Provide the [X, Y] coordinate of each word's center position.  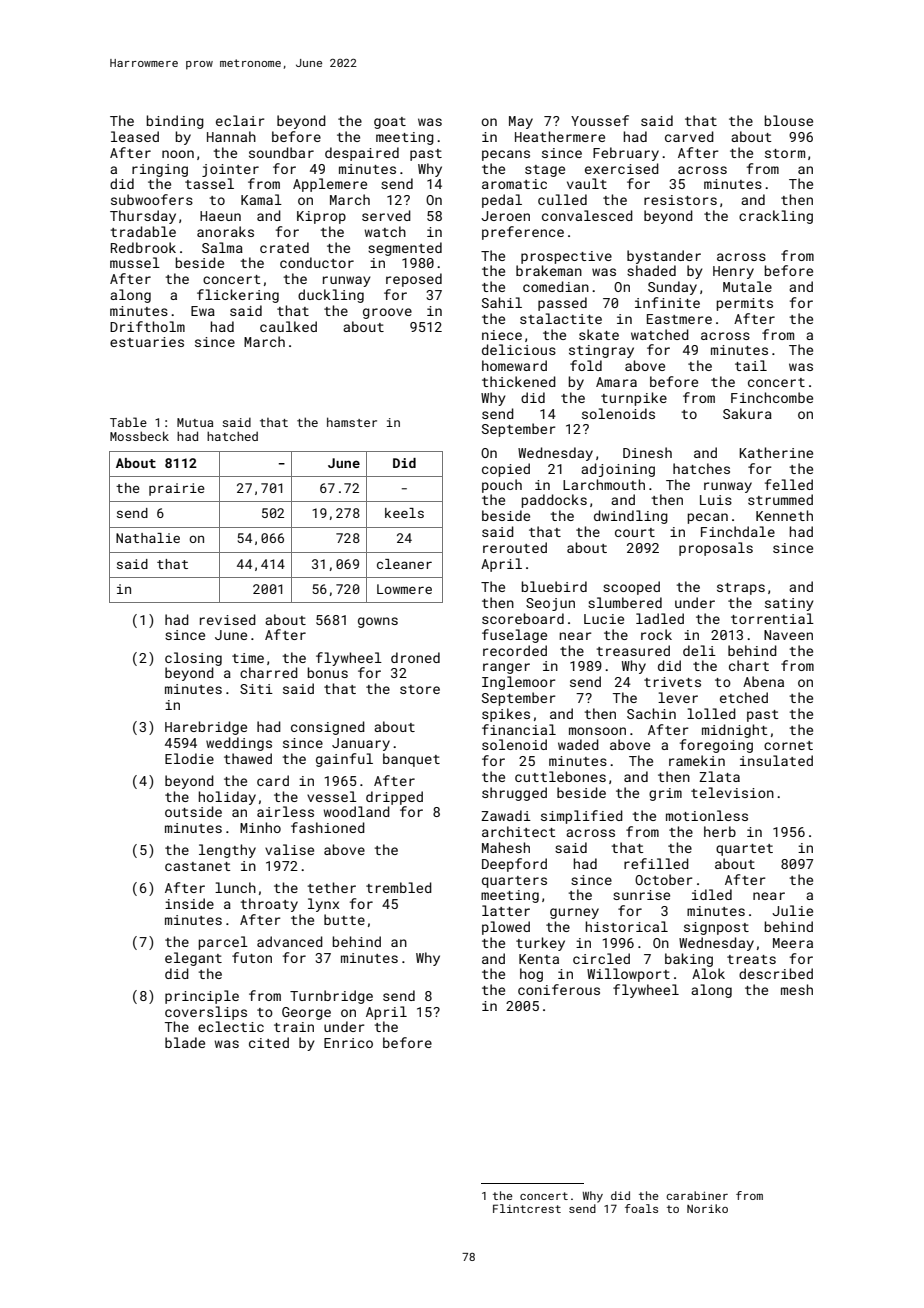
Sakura [747, 413]
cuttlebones [560, 776]
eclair [240, 120]
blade [185, 1042]
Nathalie [148, 538]
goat [390, 123]
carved [689, 136]
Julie [792, 910]
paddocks [554, 501]
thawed [248, 758]
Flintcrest [527, 1208]
